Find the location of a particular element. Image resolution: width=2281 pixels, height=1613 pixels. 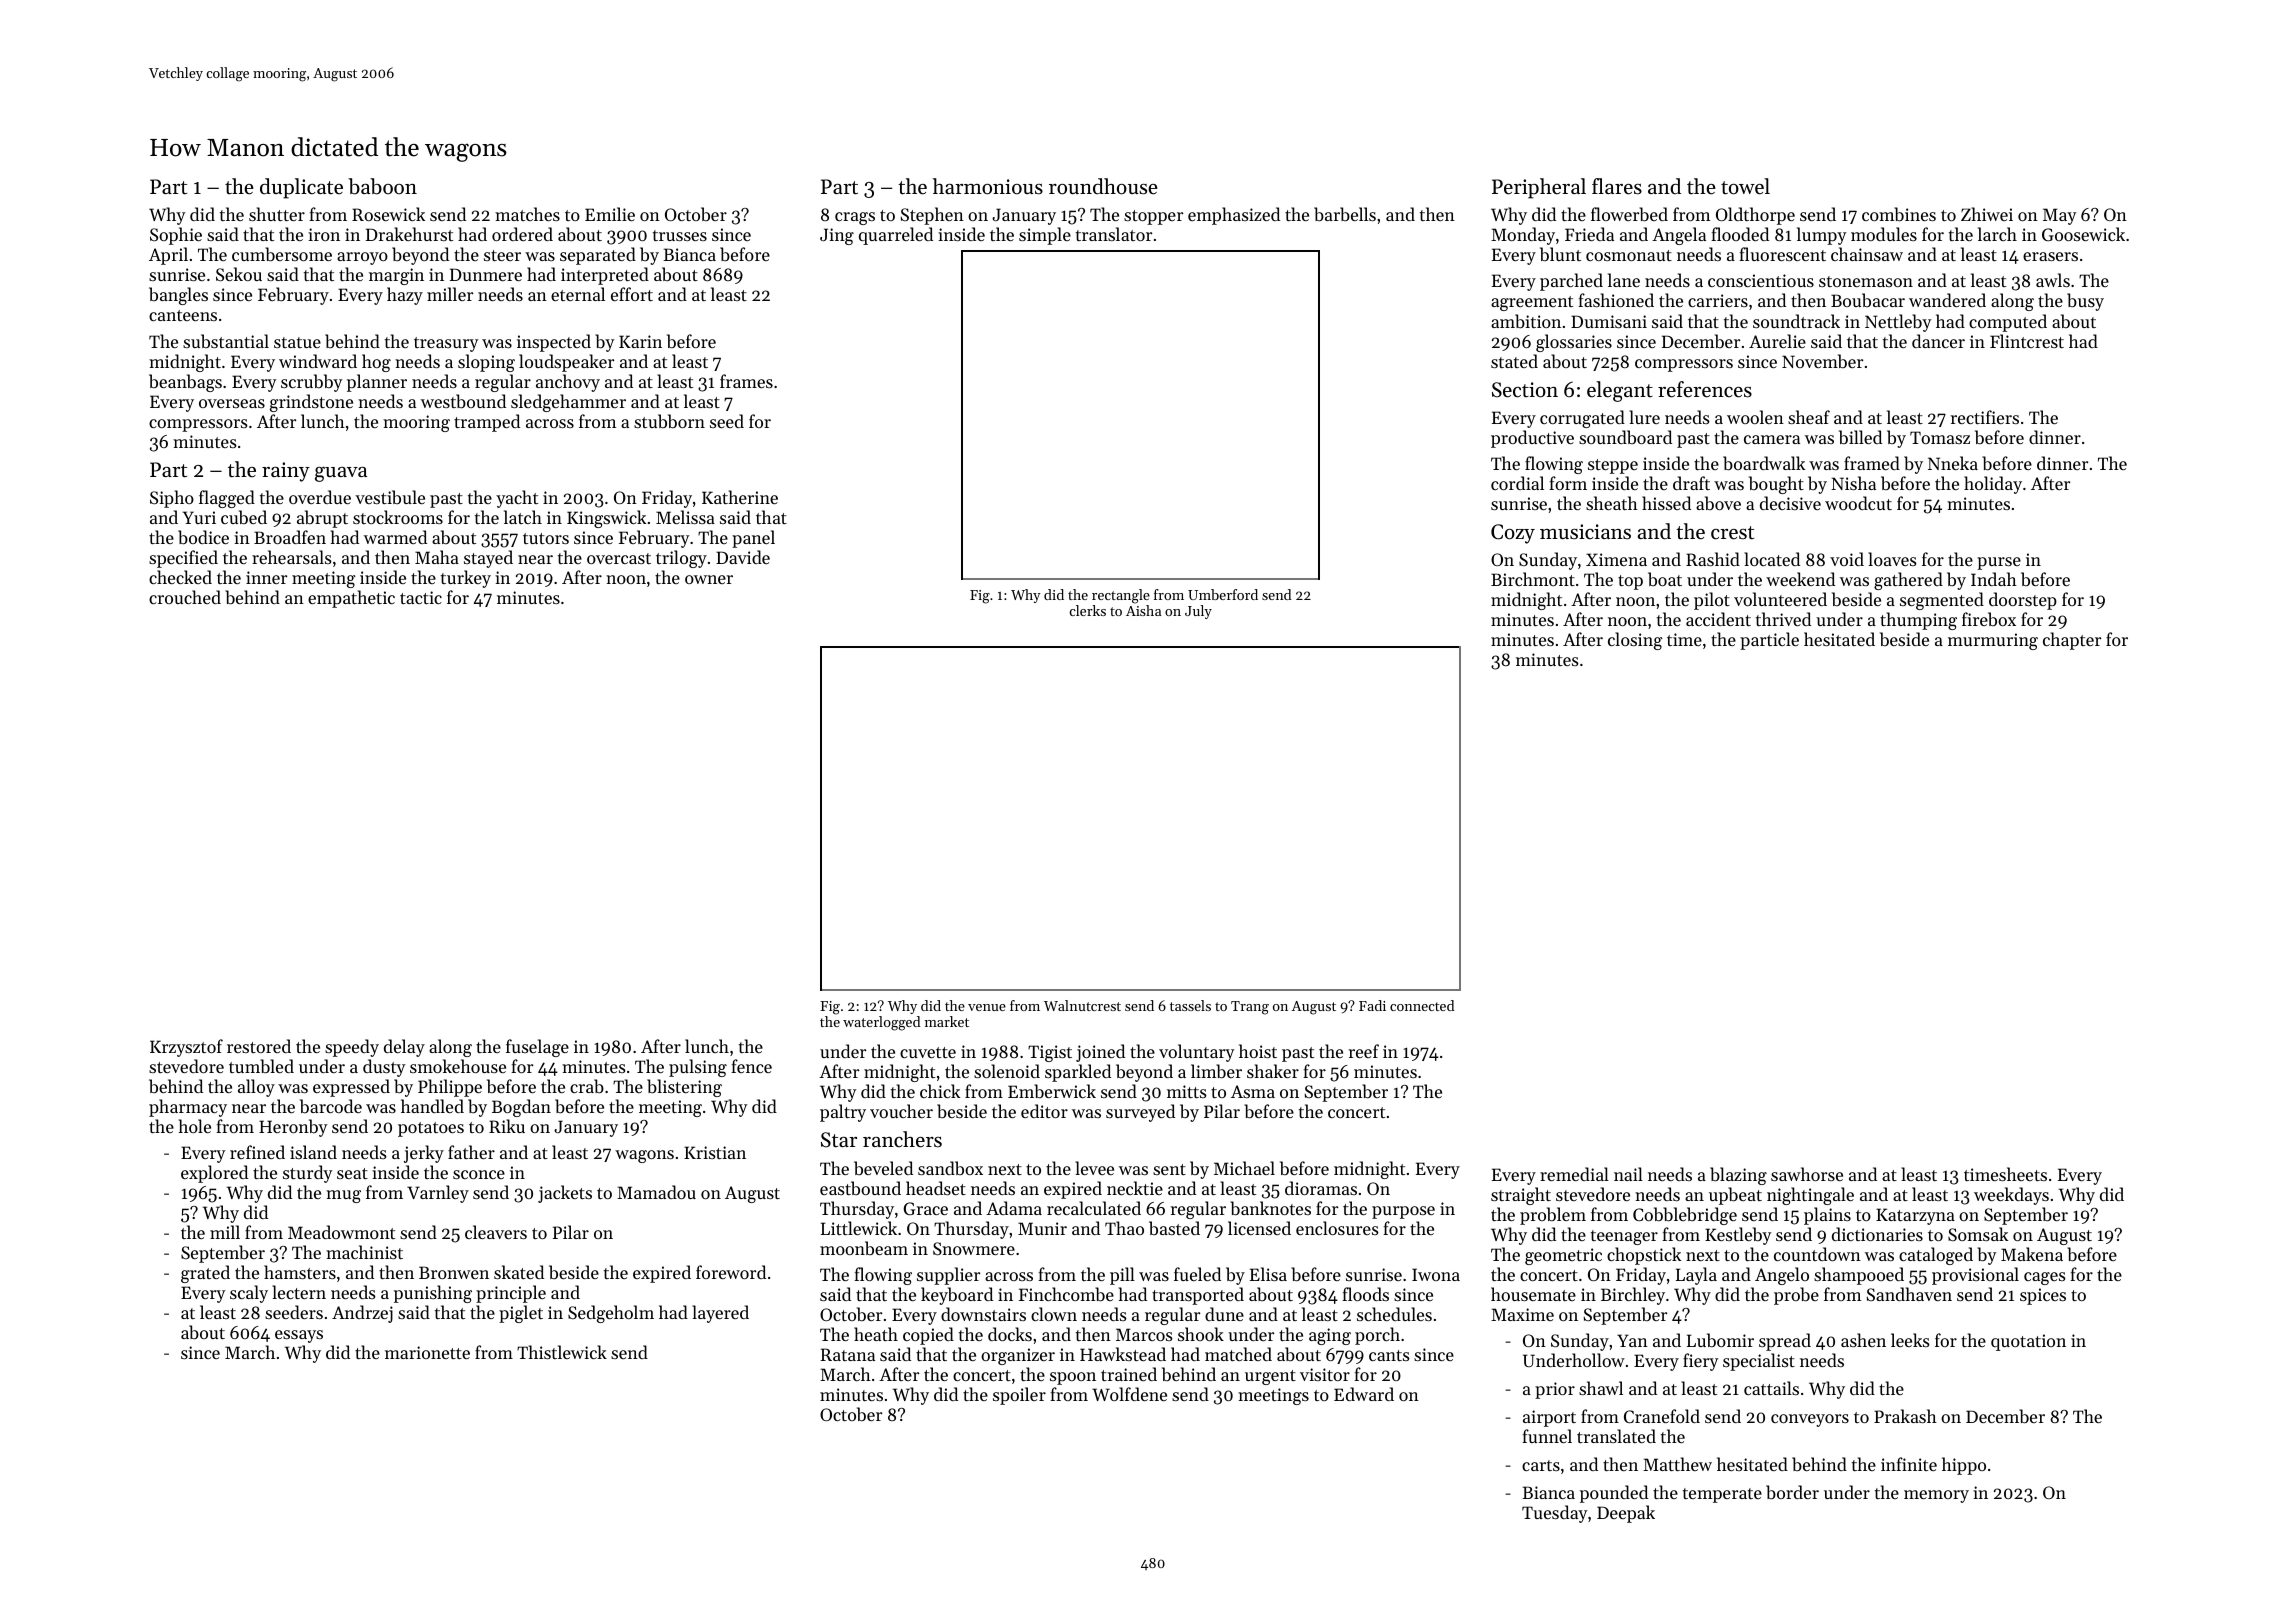

barbells is located at coordinates (1345, 214).
